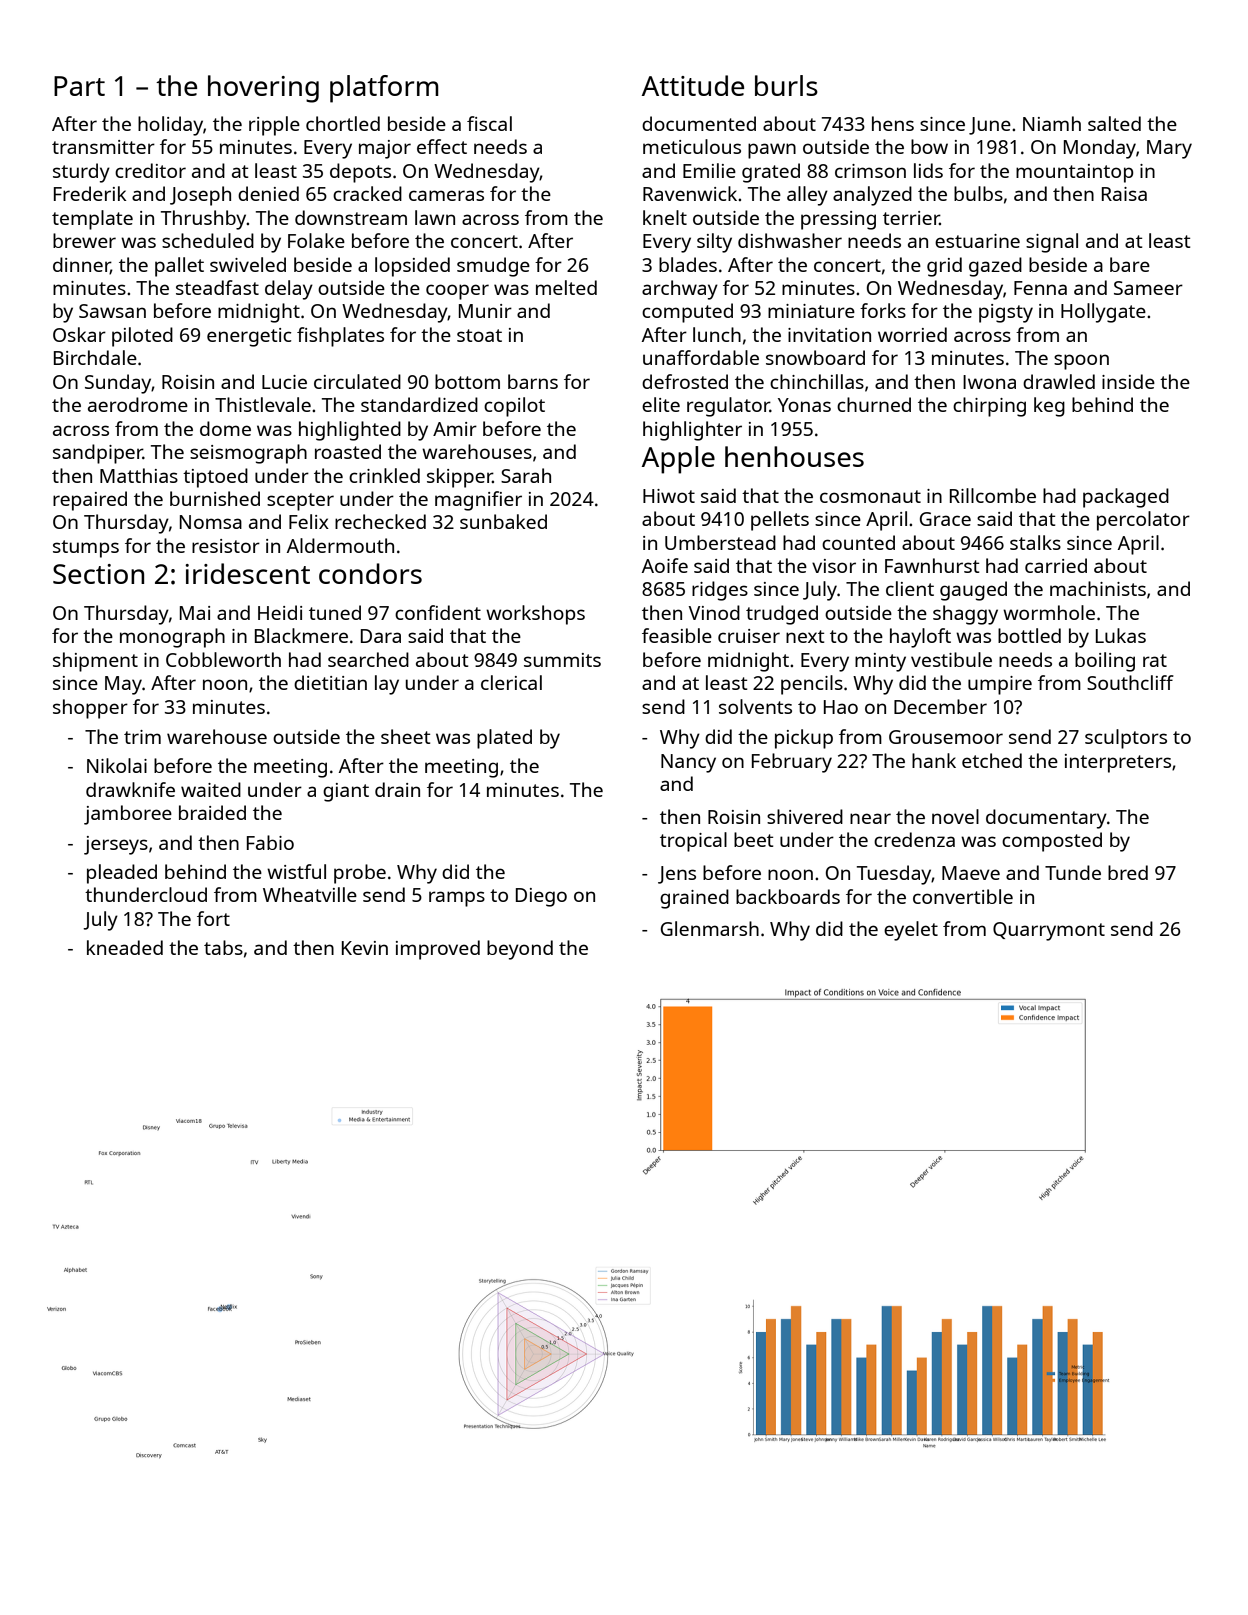 The image size is (1248, 1615). What do you see at coordinates (479, 335) in the document?
I see `stoat` at bounding box center [479, 335].
